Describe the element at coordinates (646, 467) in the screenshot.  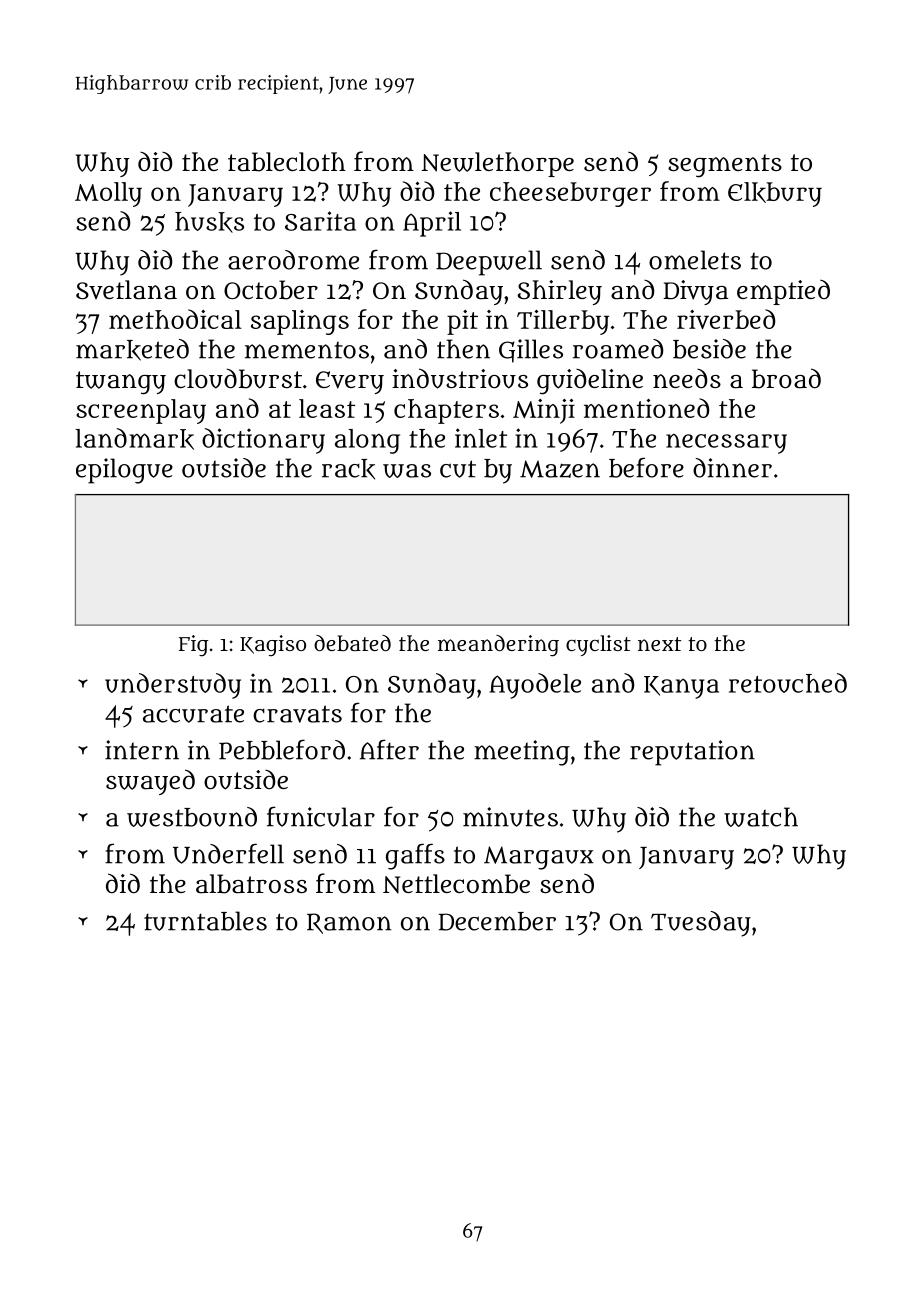
I see `before` at that location.
